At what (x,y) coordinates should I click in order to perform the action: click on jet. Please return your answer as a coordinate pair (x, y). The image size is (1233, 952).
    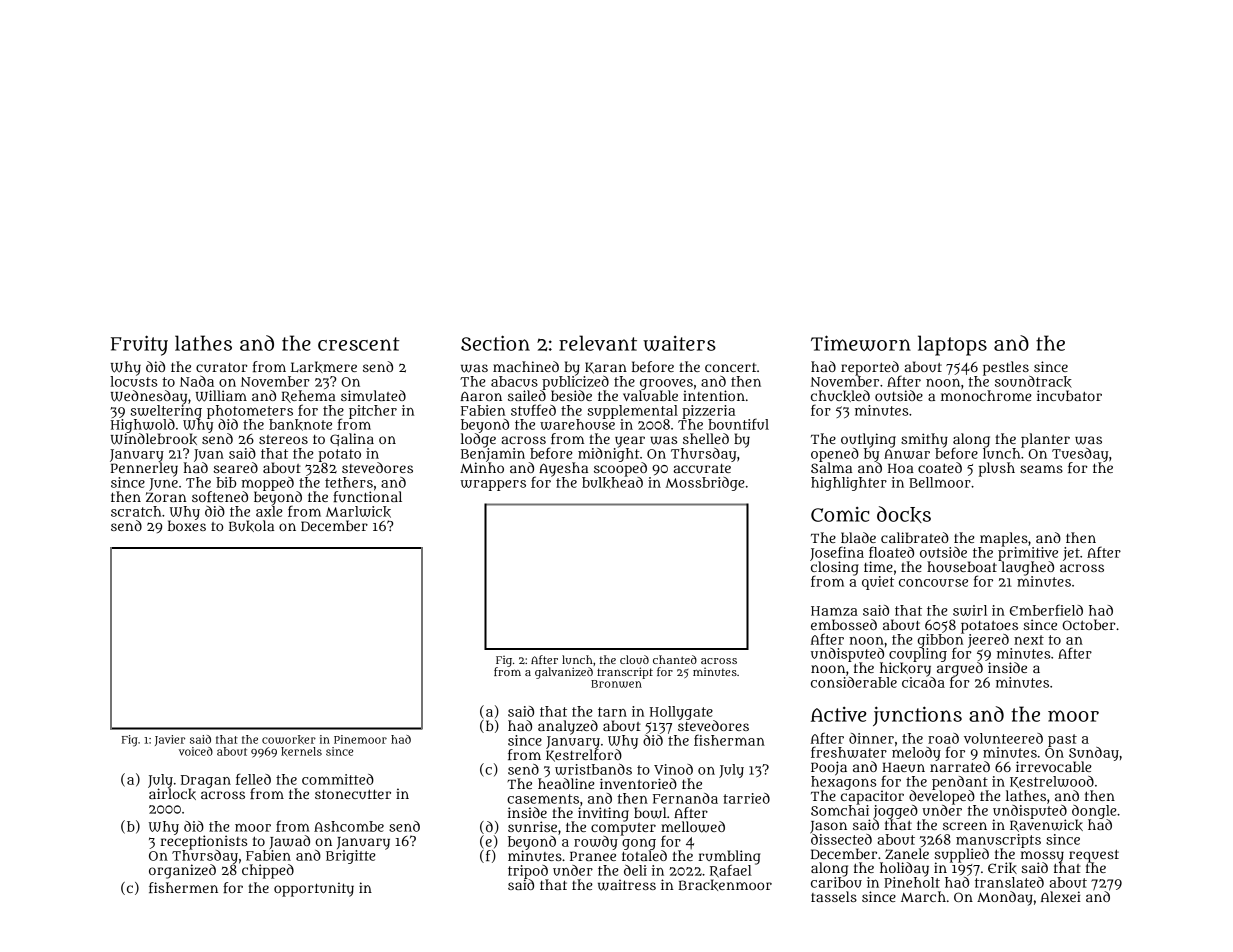
    Looking at the image, I should click on (1071, 554).
